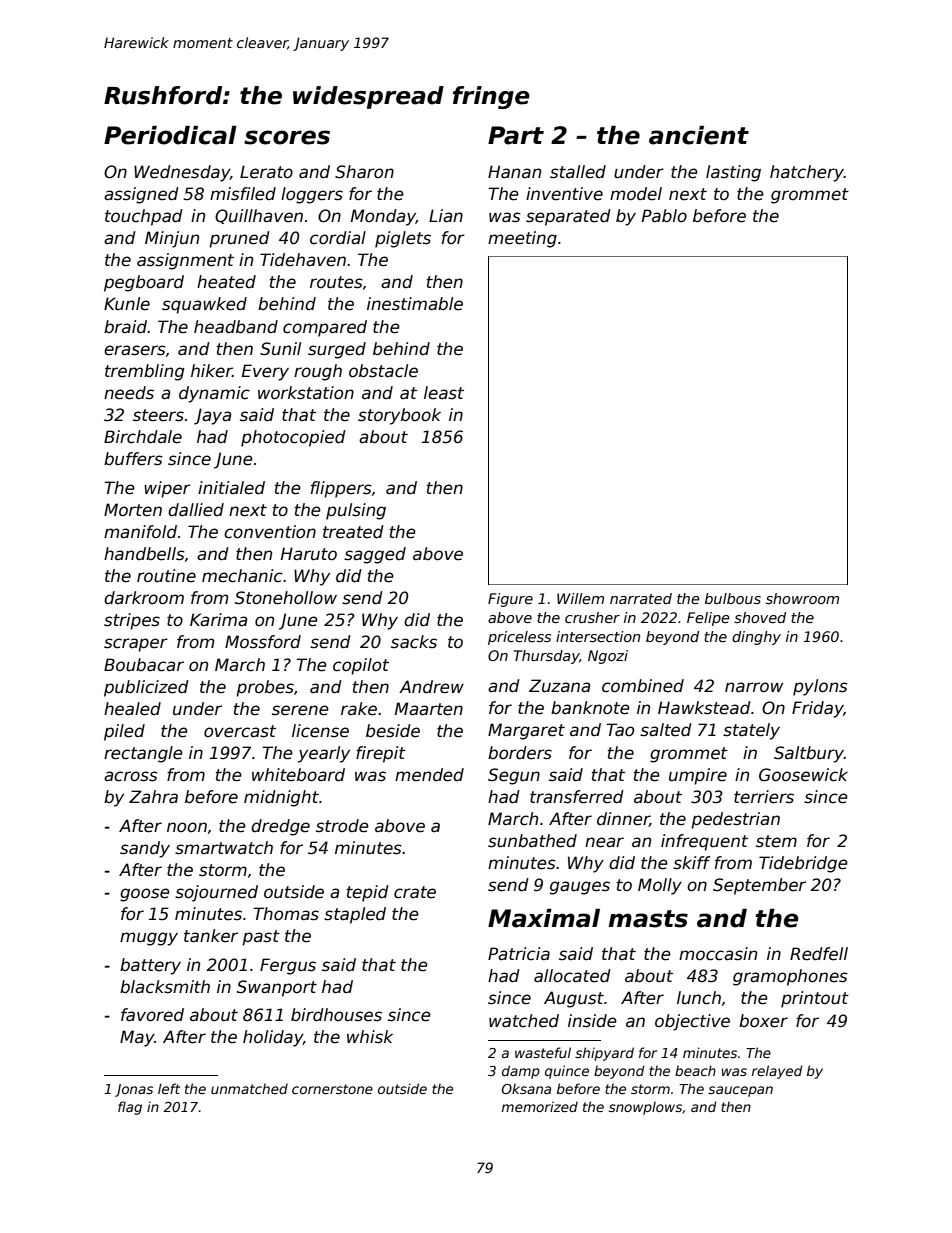 This document has width=952, height=1233. What do you see at coordinates (132, 709) in the document?
I see `healed` at bounding box center [132, 709].
